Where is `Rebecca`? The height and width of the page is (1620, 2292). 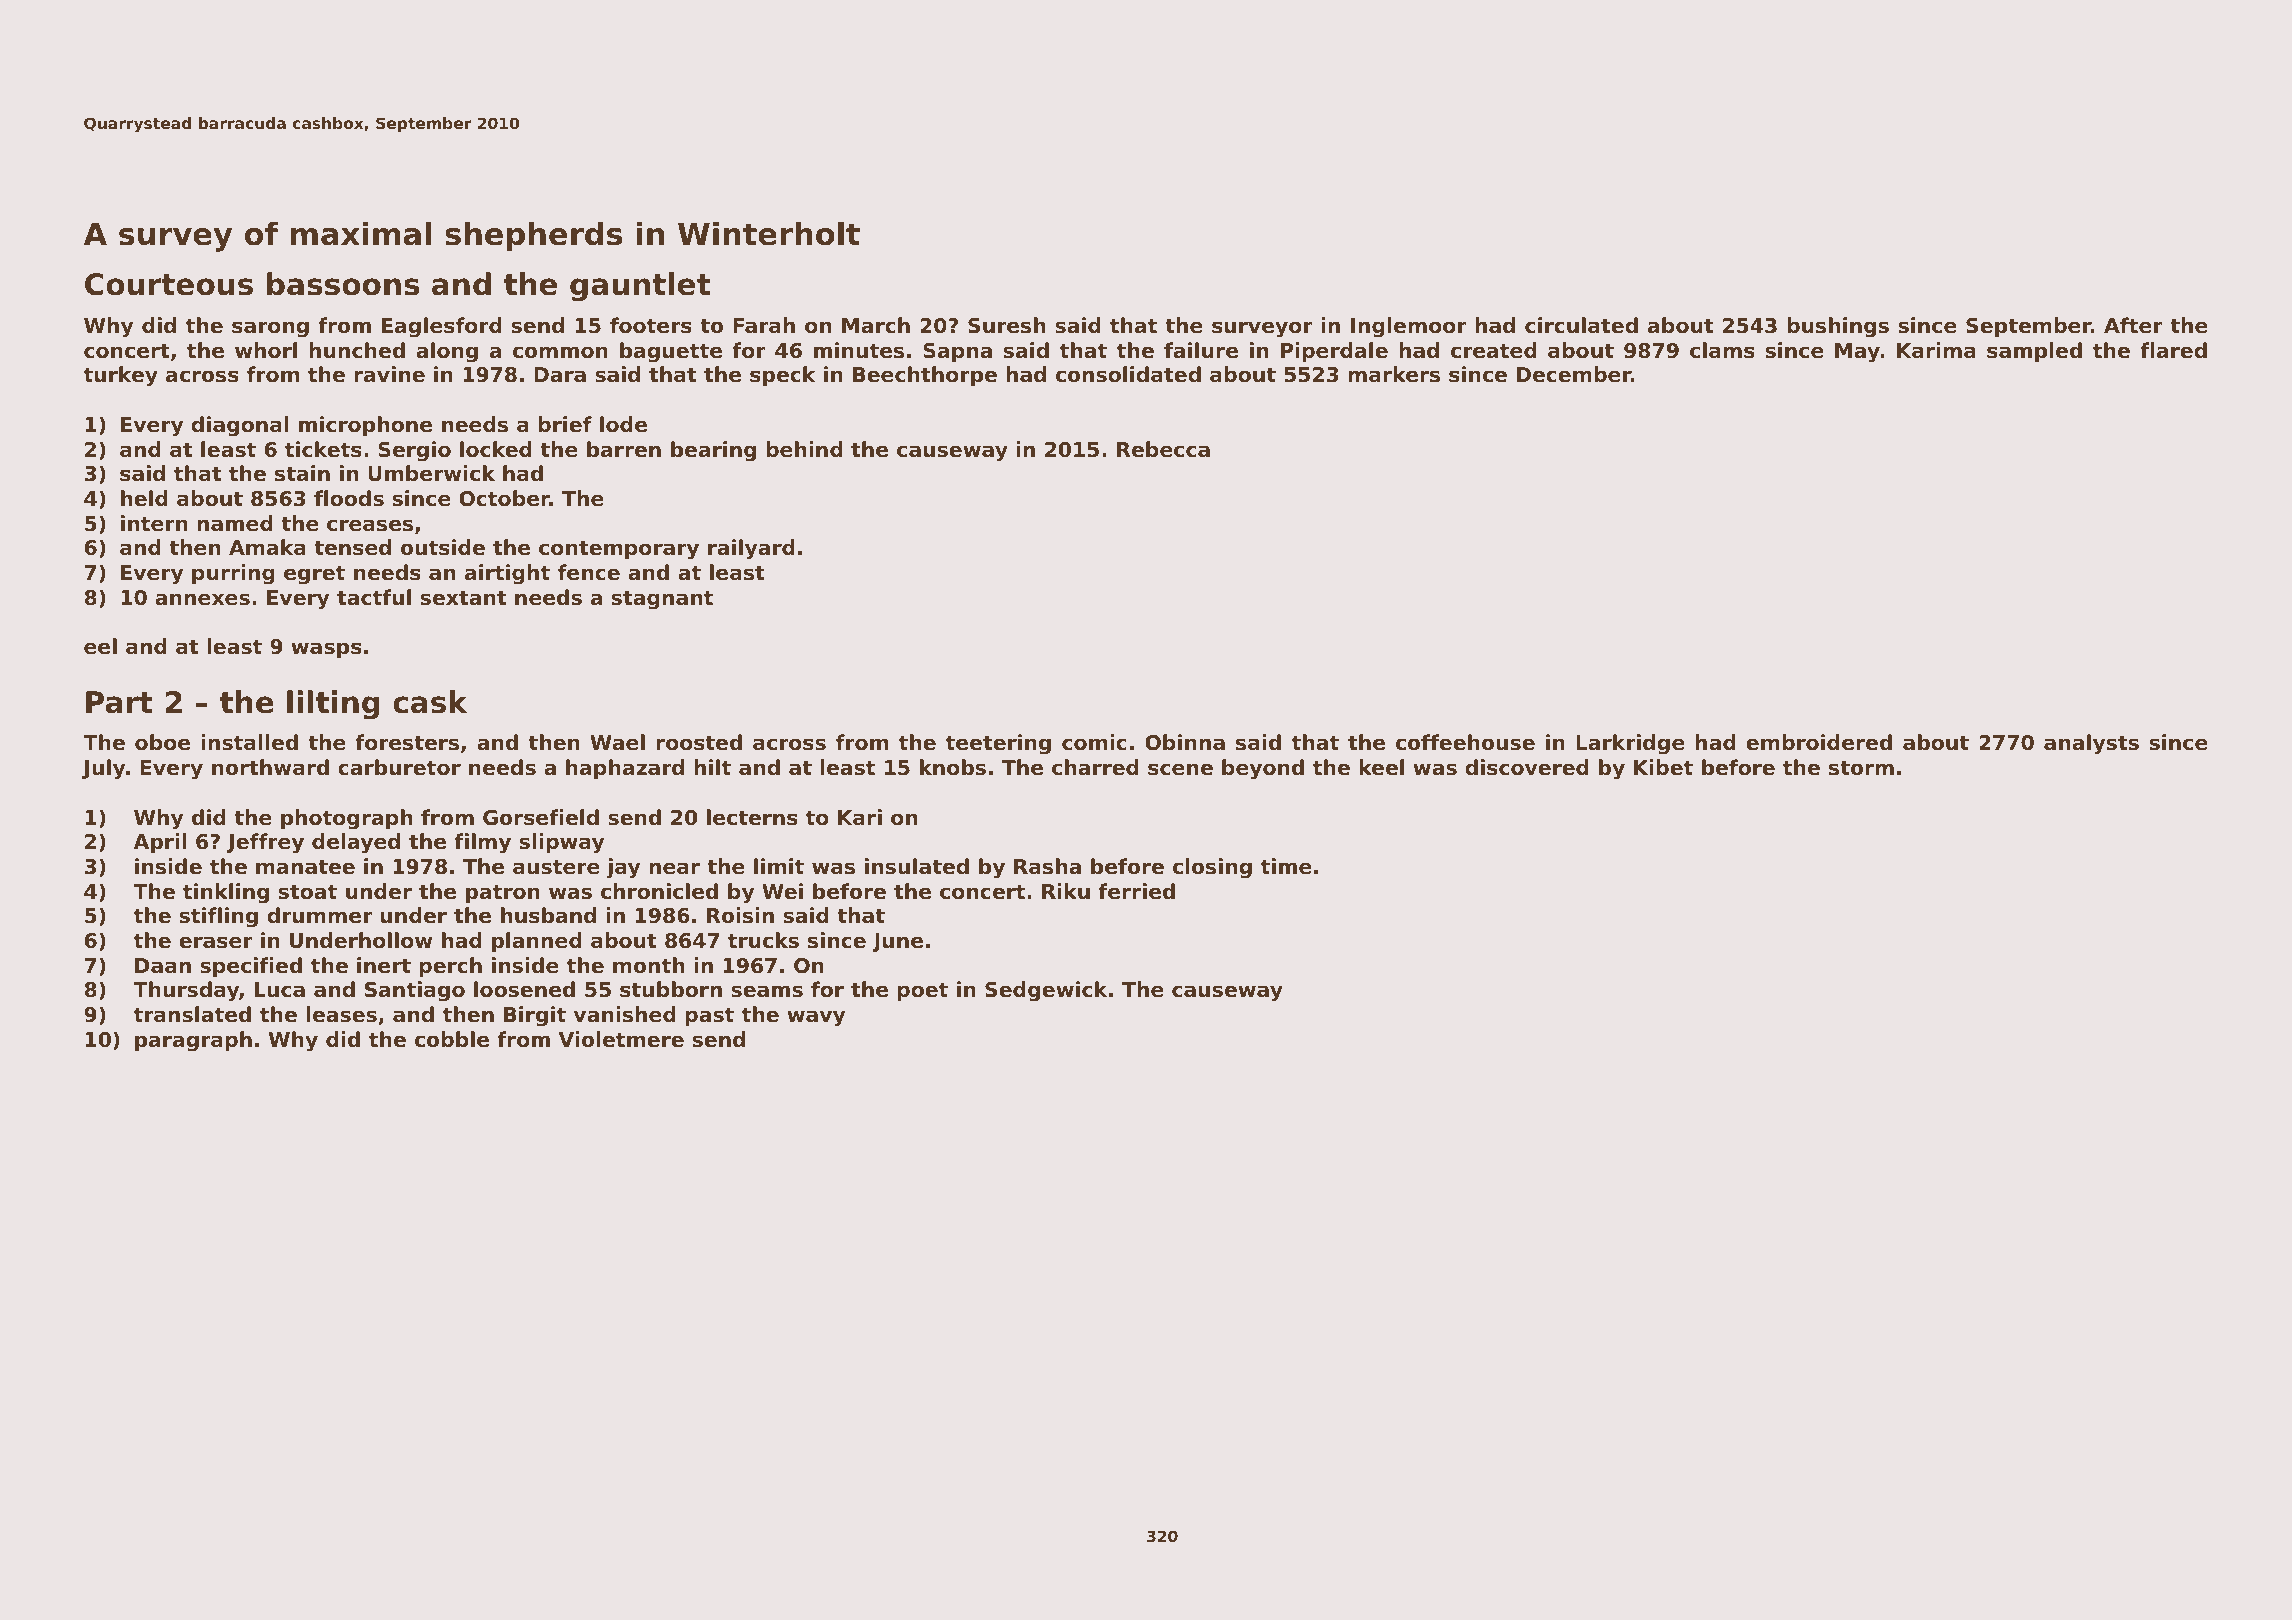
Rebecca is located at coordinates (1163, 449).
